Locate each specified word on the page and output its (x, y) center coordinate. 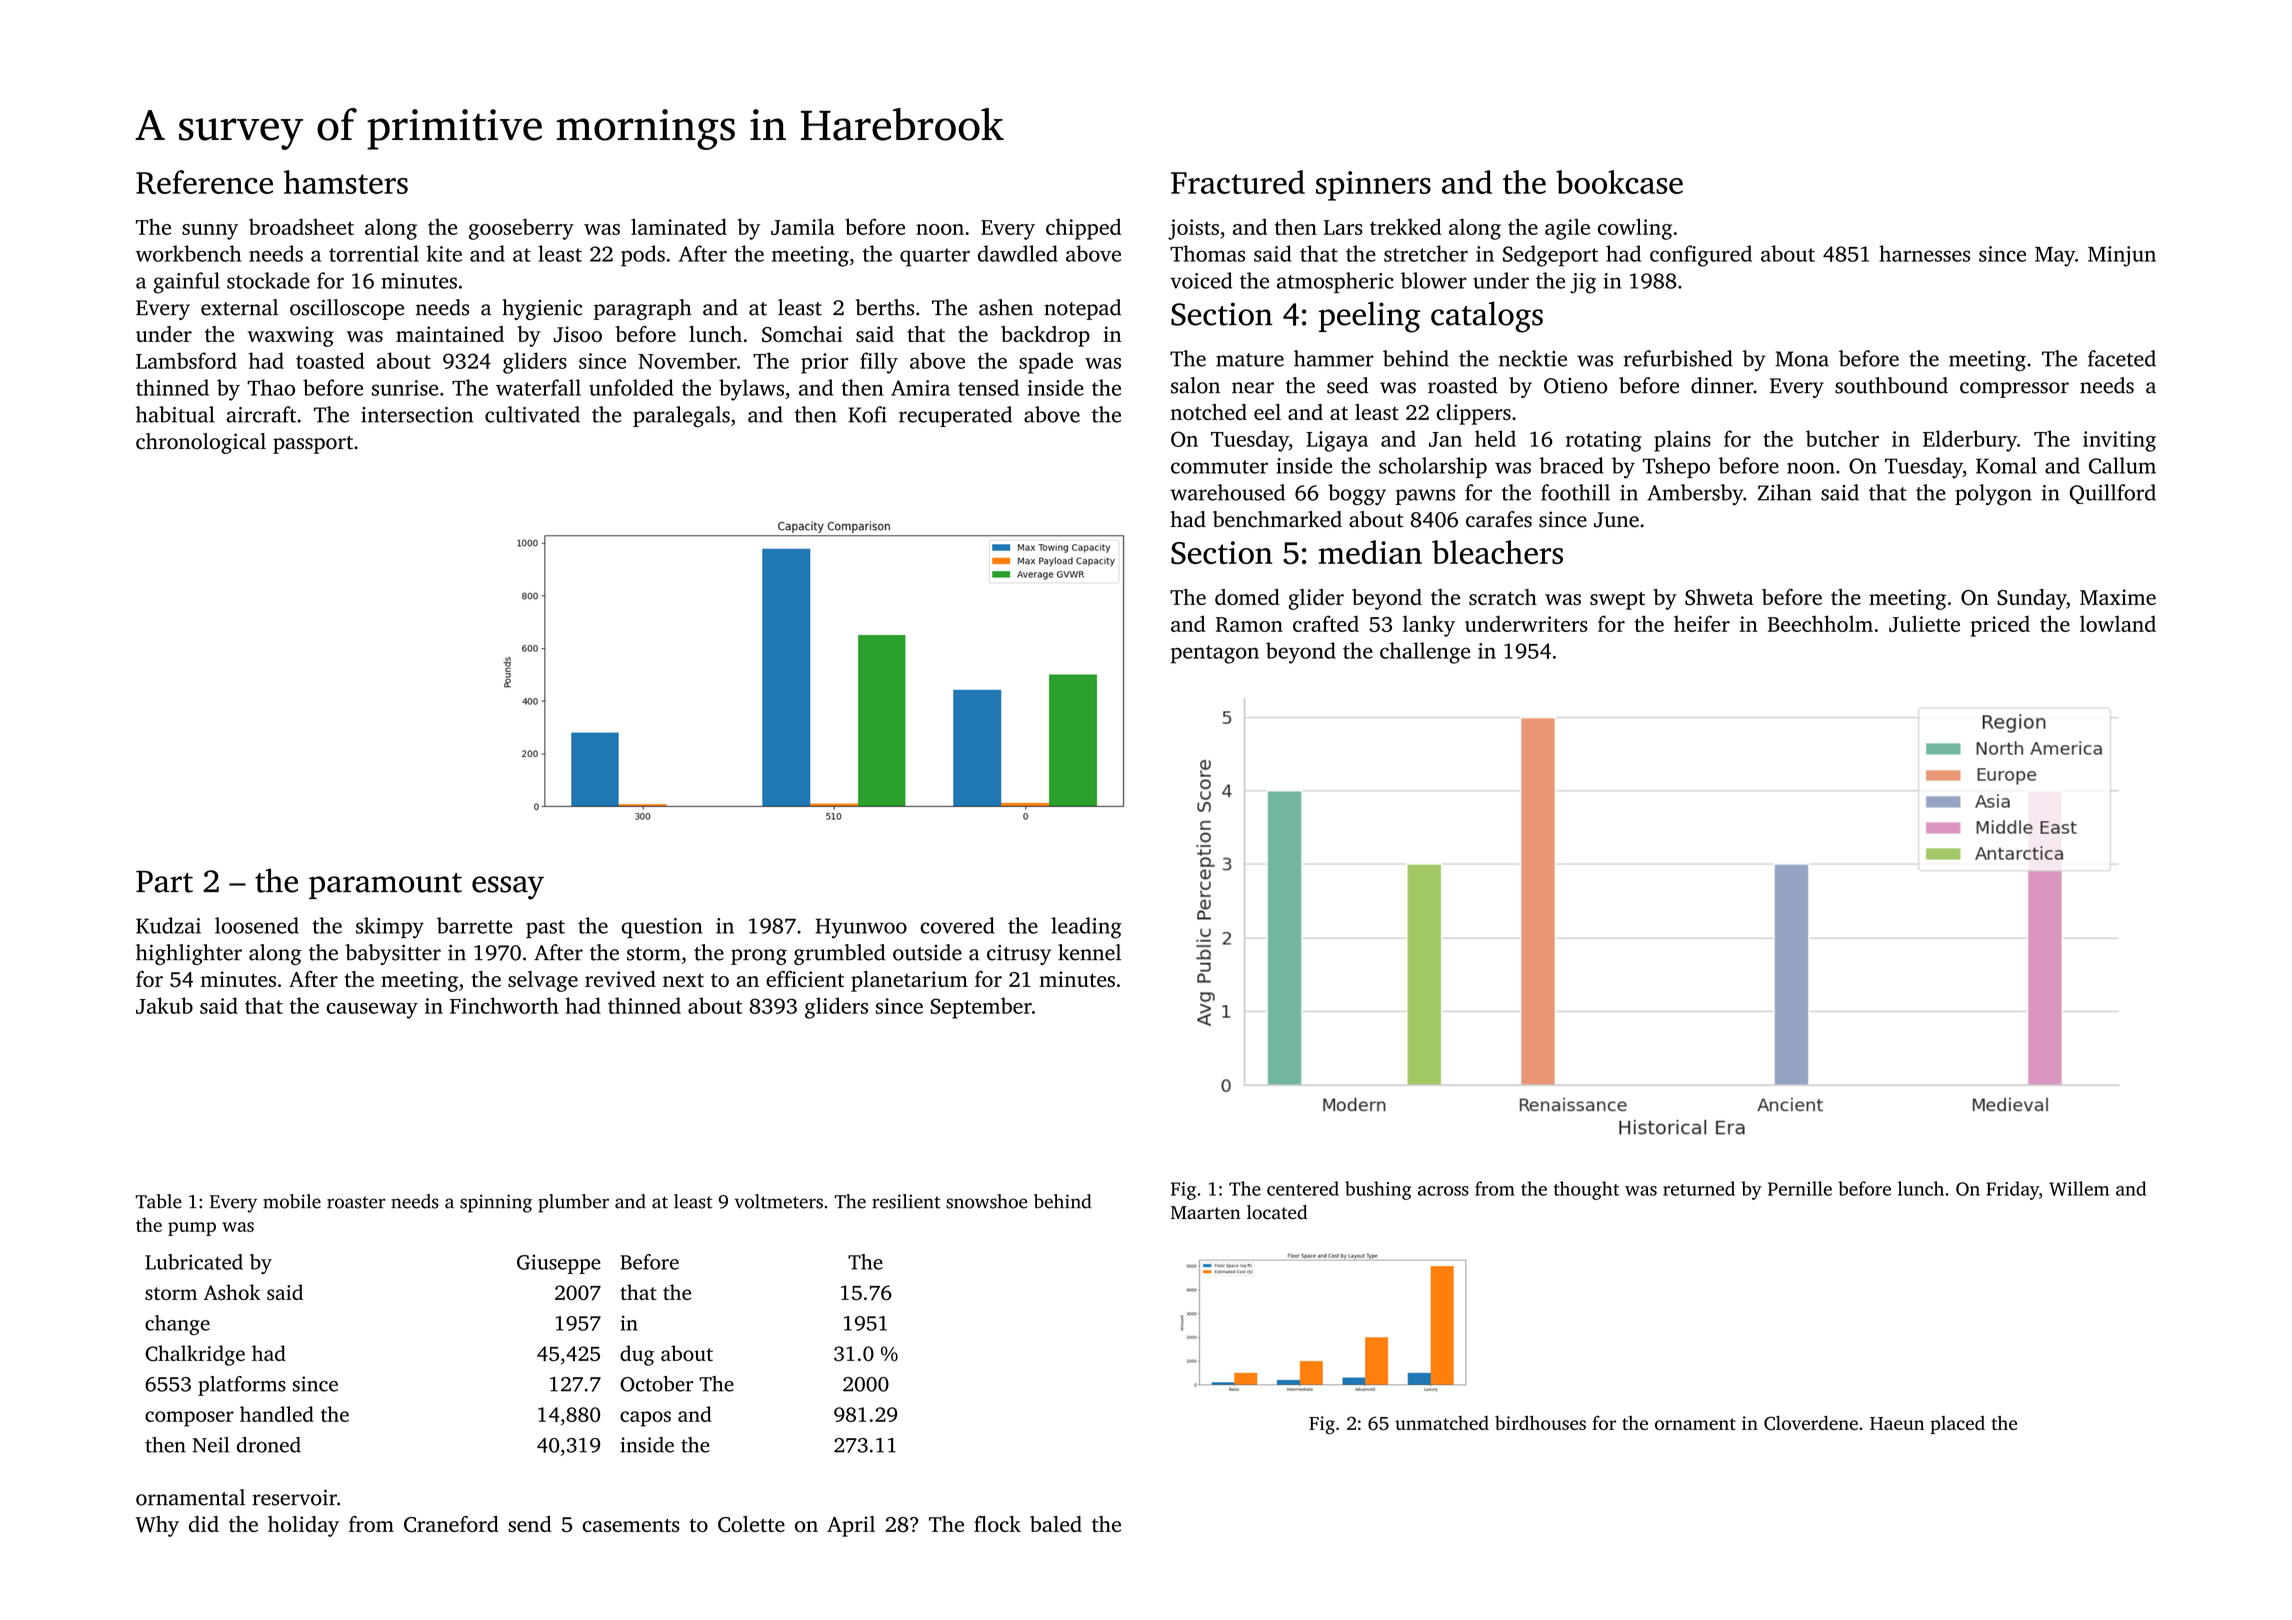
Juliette (1924, 623)
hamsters (346, 182)
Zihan (1785, 492)
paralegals (681, 417)
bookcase (1619, 182)
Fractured (1238, 182)
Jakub (164, 1005)
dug (637, 1355)
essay (508, 888)
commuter (1219, 467)
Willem (2079, 1188)
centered (1303, 1188)
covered (957, 925)
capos (645, 1419)
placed (1957, 1425)
